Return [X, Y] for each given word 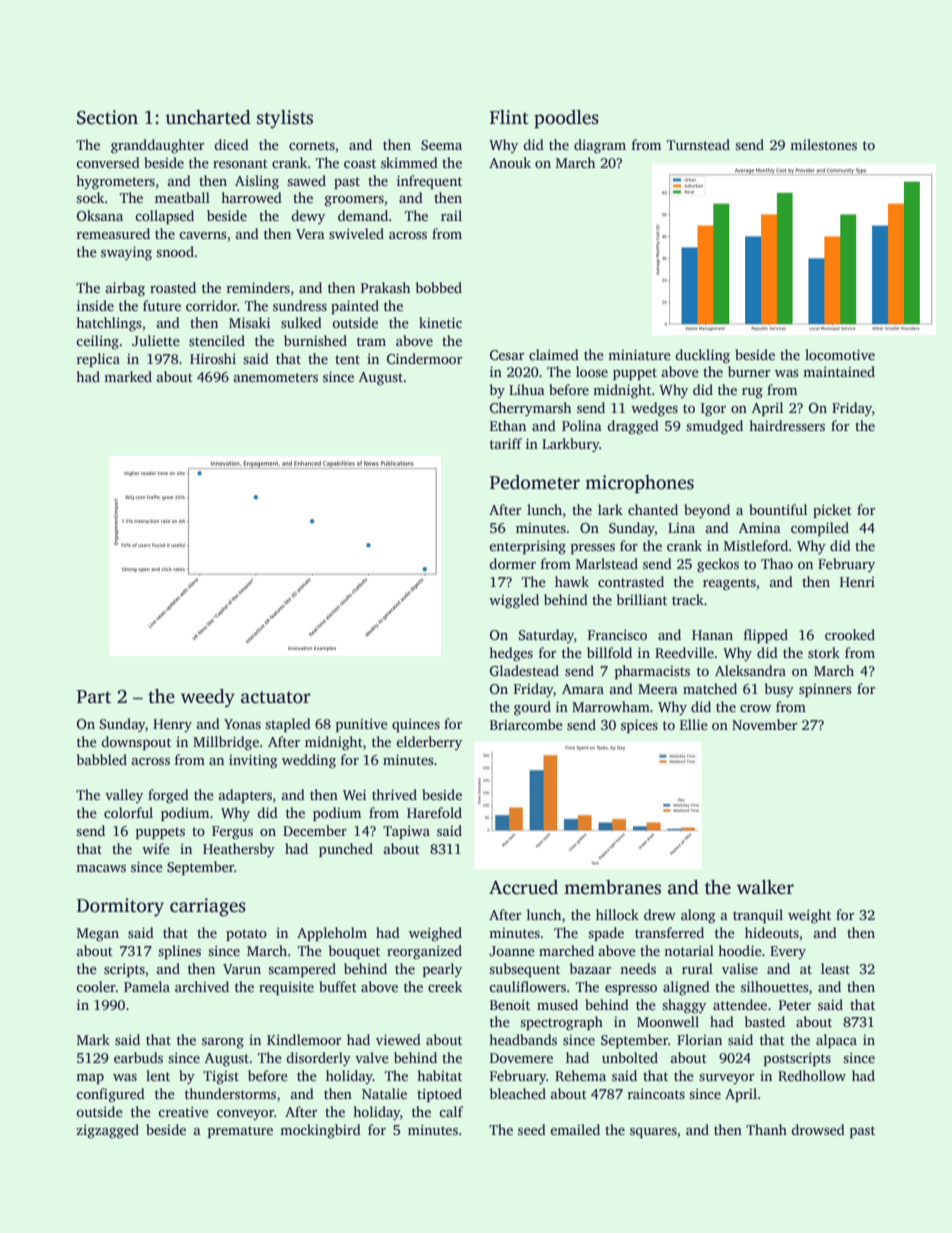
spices [639, 726]
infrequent [429, 182]
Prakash [385, 287]
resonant [240, 163]
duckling [702, 356]
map [90, 1079]
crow [755, 708]
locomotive [840, 354]
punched [346, 850]
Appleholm [332, 934]
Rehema [580, 1075]
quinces [416, 725]
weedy [208, 698]
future [162, 305]
